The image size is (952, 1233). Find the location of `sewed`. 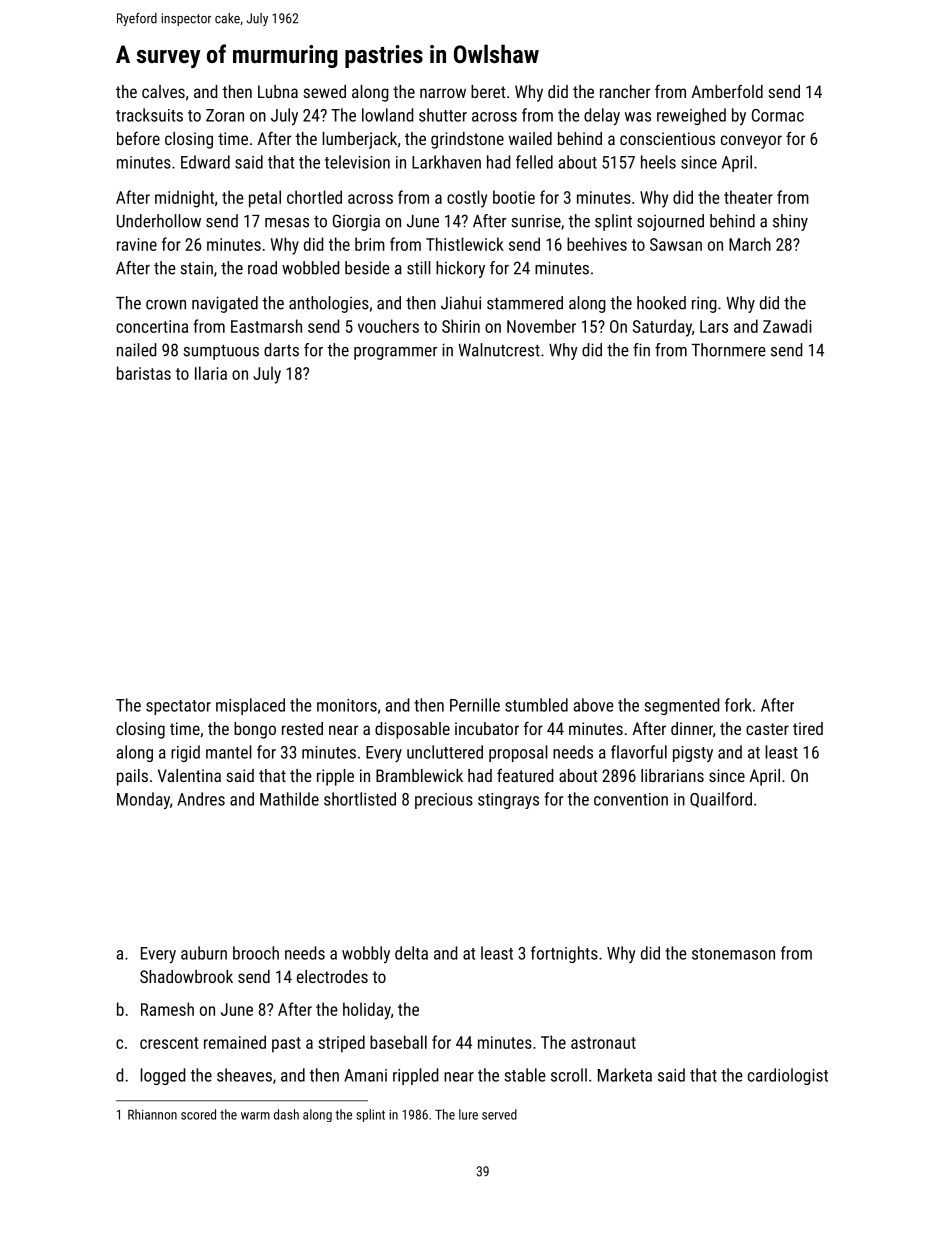

sewed is located at coordinates (324, 91).
